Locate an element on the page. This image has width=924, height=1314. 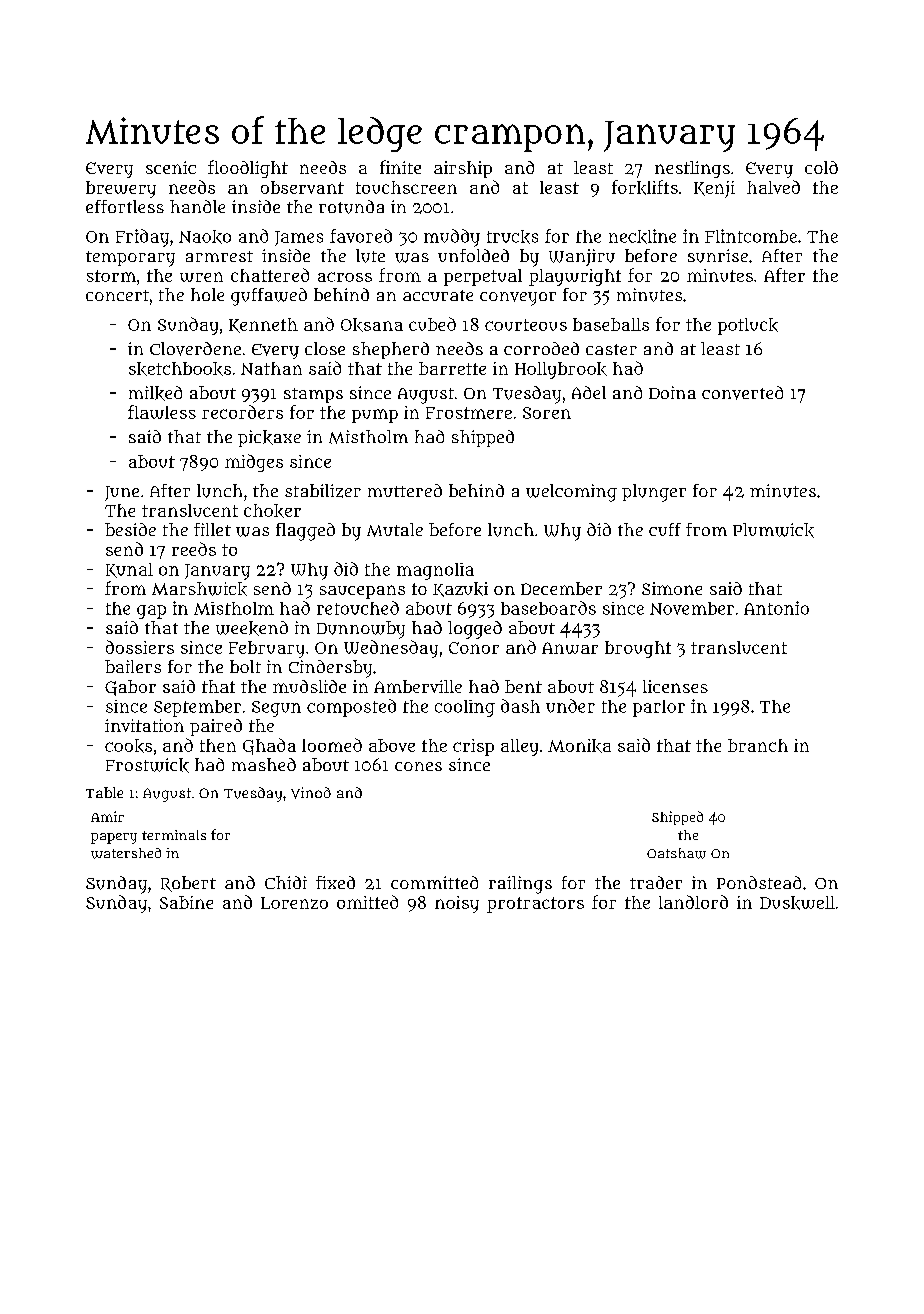
Lorenzo is located at coordinates (294, 903).
